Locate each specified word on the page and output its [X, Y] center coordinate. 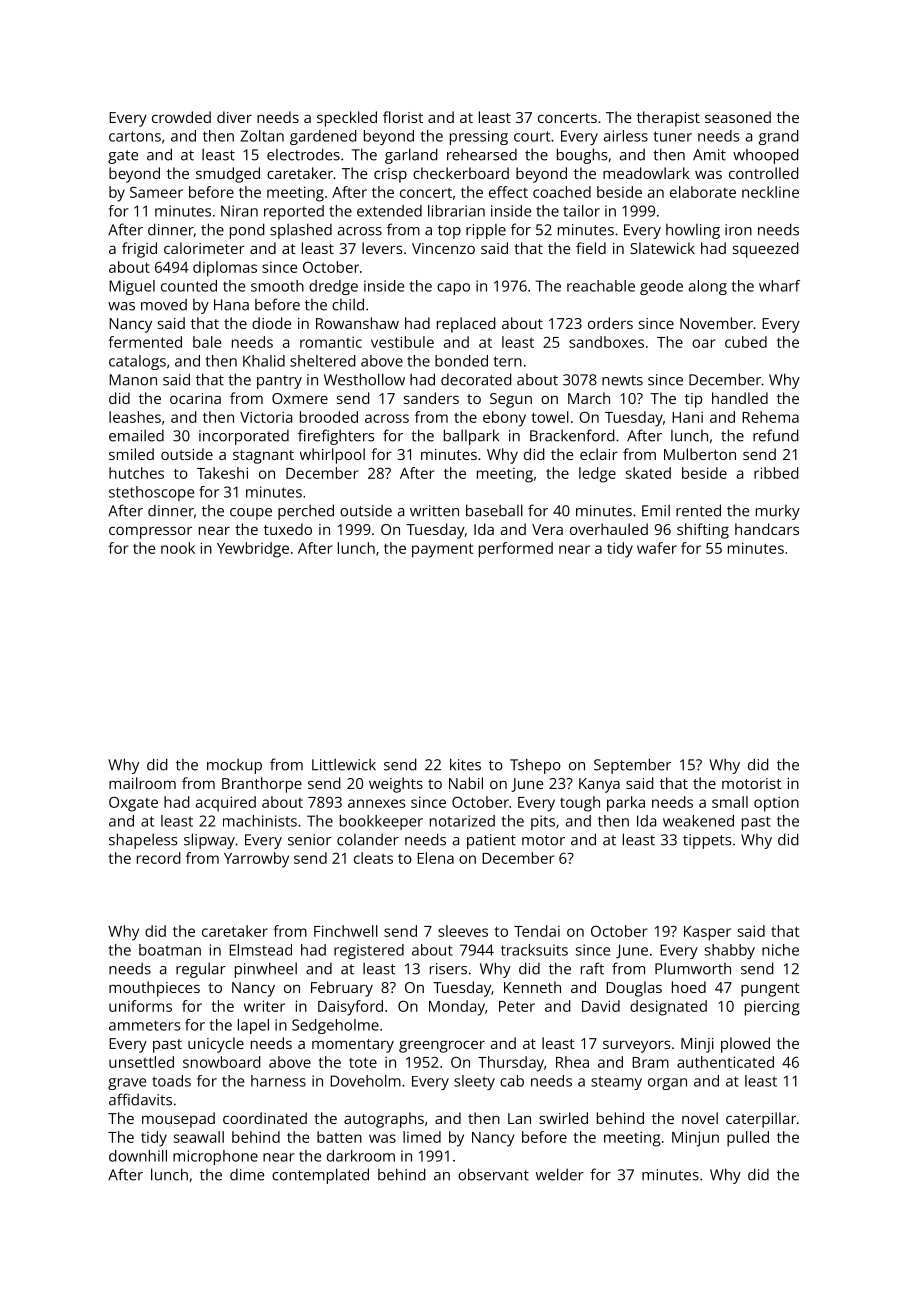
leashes [135, 417]
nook [178, 548]
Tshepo [535, 766]
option [776, 804]
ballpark [471, 437]
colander [368, 840]
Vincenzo [443, 248]
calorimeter [204, 248]
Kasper [707, 933]
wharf [779, 286]
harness [278, 1081]
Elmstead [260, 950]
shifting [703, 531]
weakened [698, 821]
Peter [517, 1006]
